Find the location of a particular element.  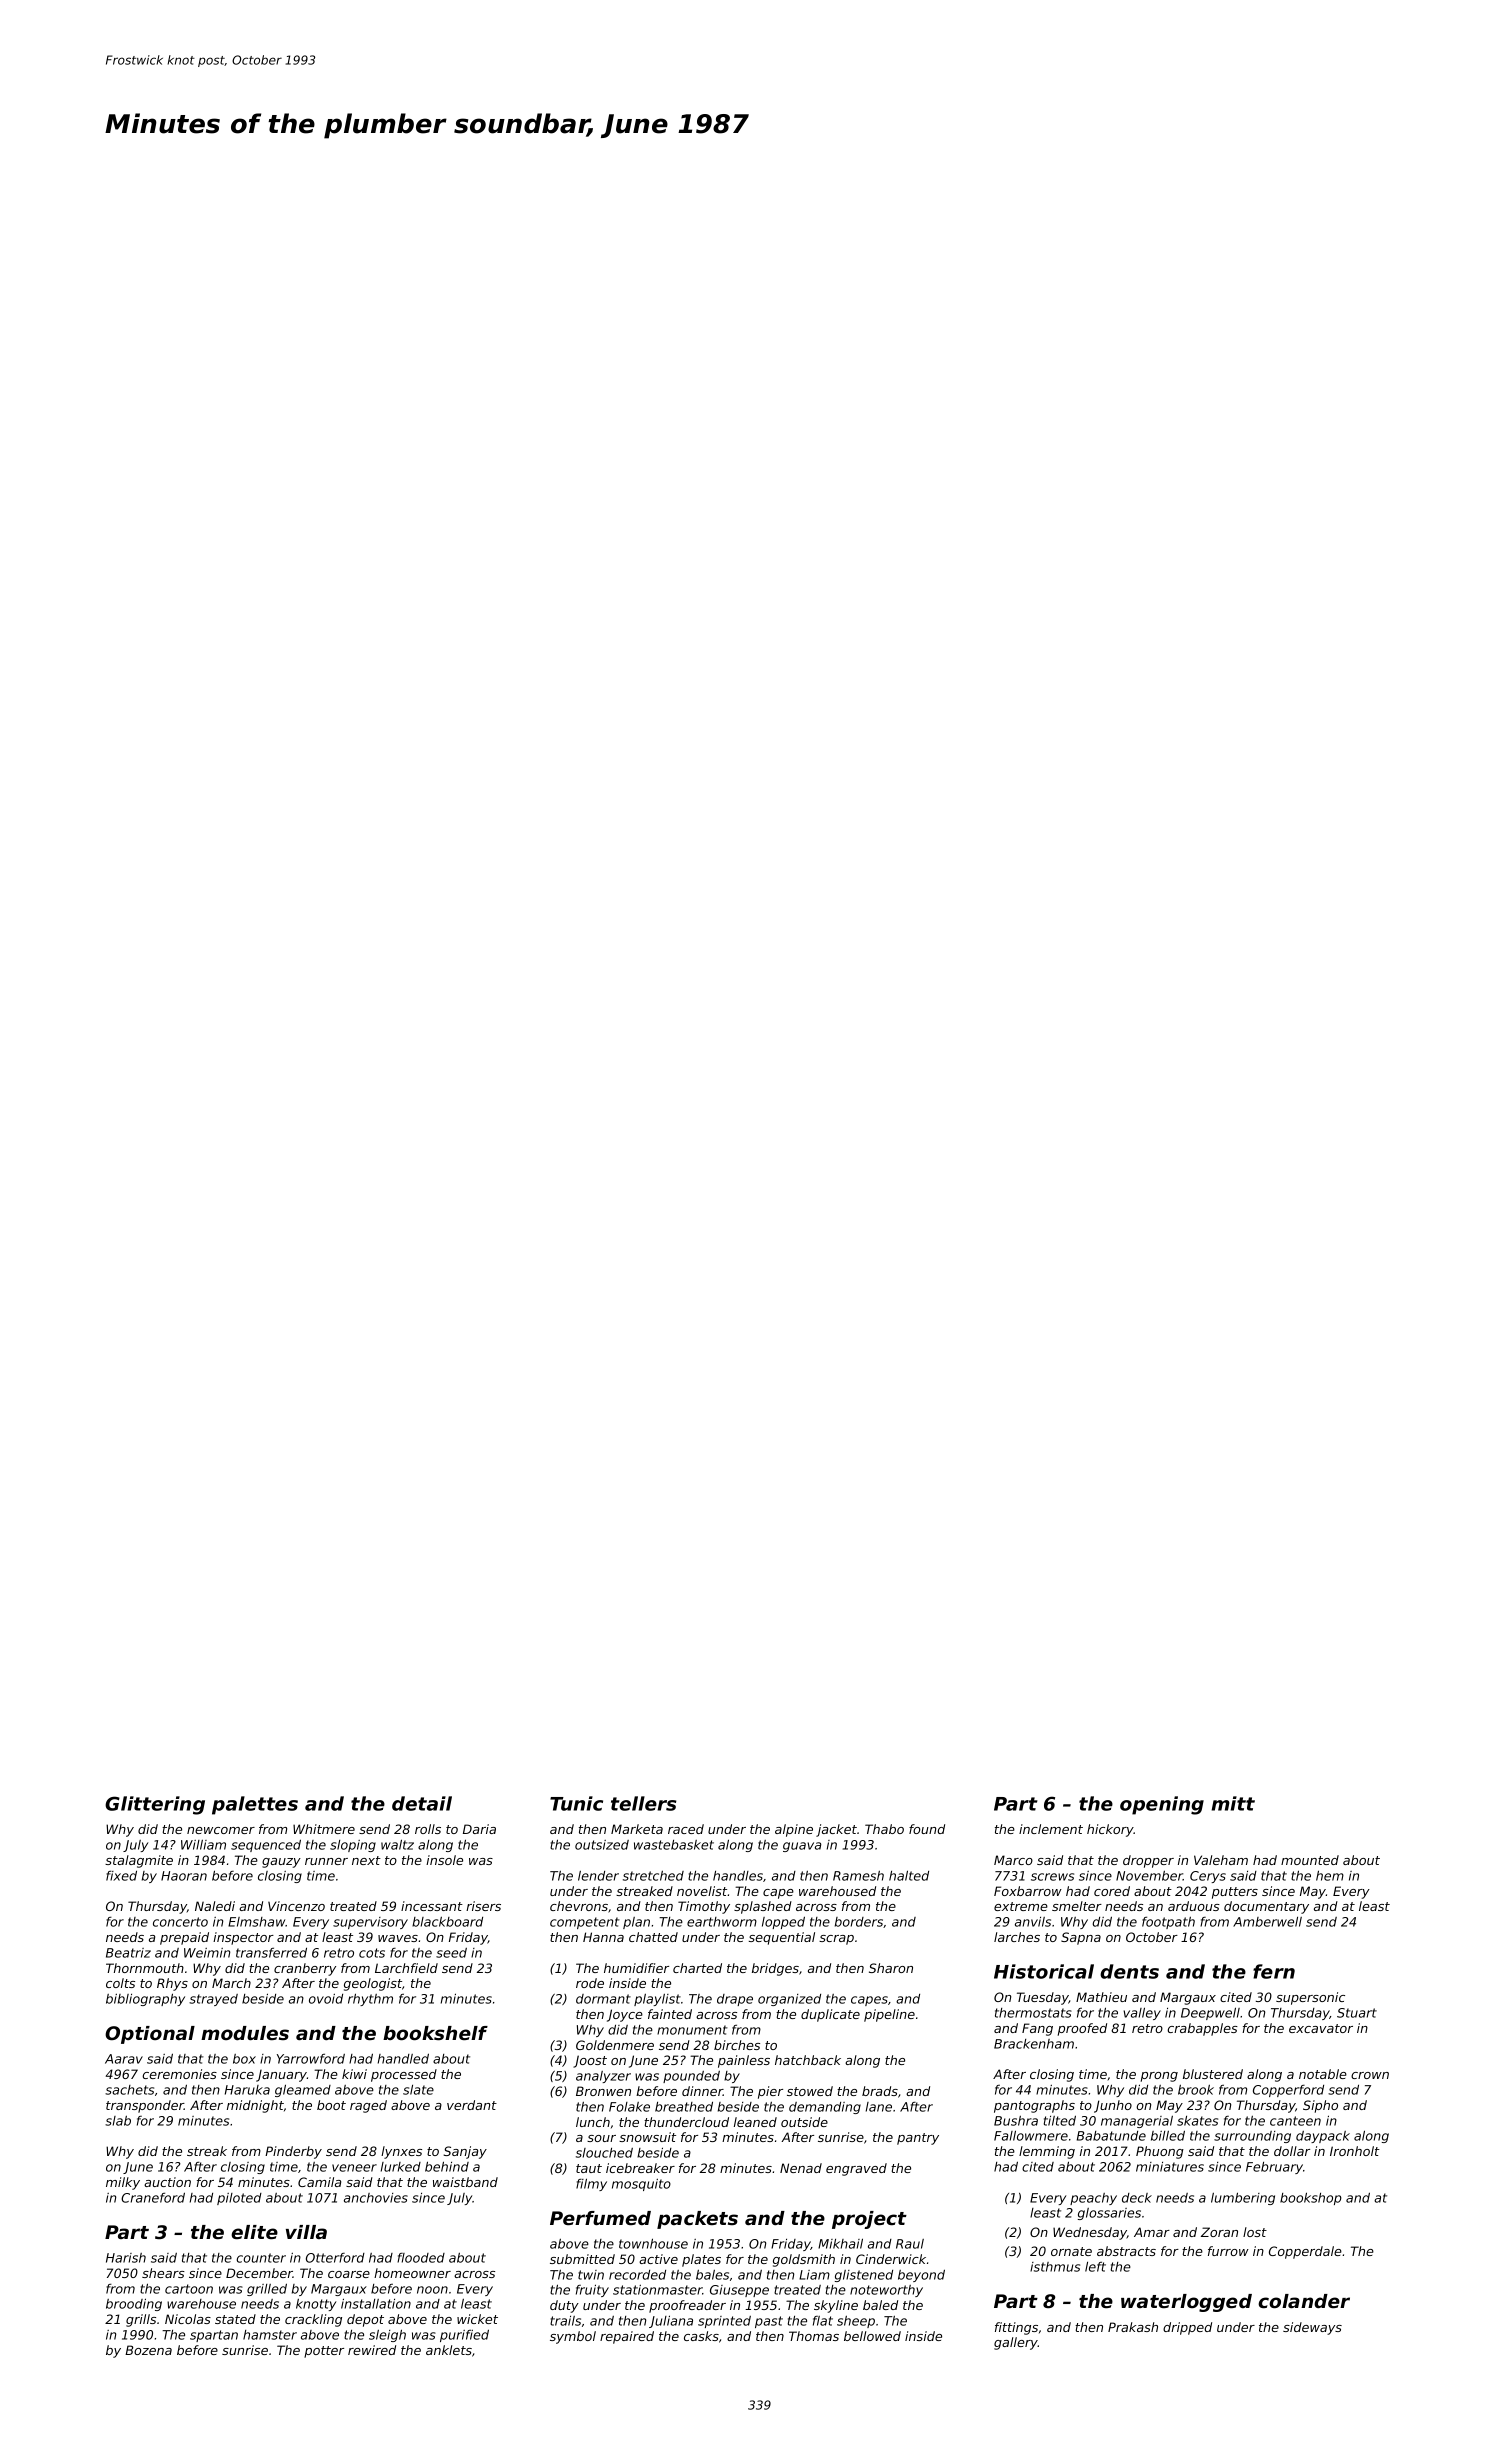

Nenad is located at coordinates (801, 2168).
